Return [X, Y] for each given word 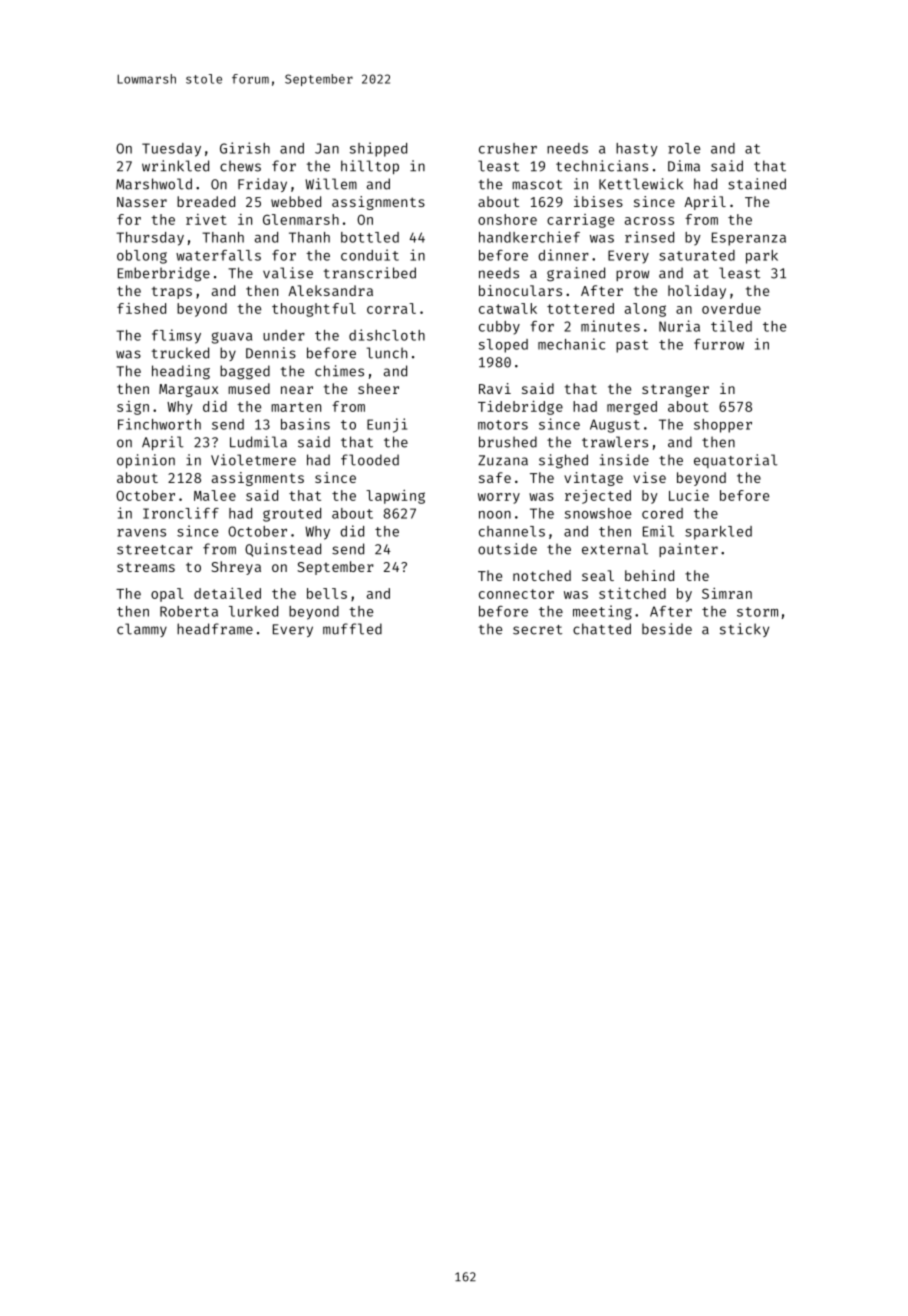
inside [624, 460]
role [684, 148]
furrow [719, 344]
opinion [146, 461]
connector [516, 594]
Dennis [271, 353]
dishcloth [387, 335]
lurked [253, 611]
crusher [508, 148]
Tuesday [171, 150]
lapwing [395, 497]
